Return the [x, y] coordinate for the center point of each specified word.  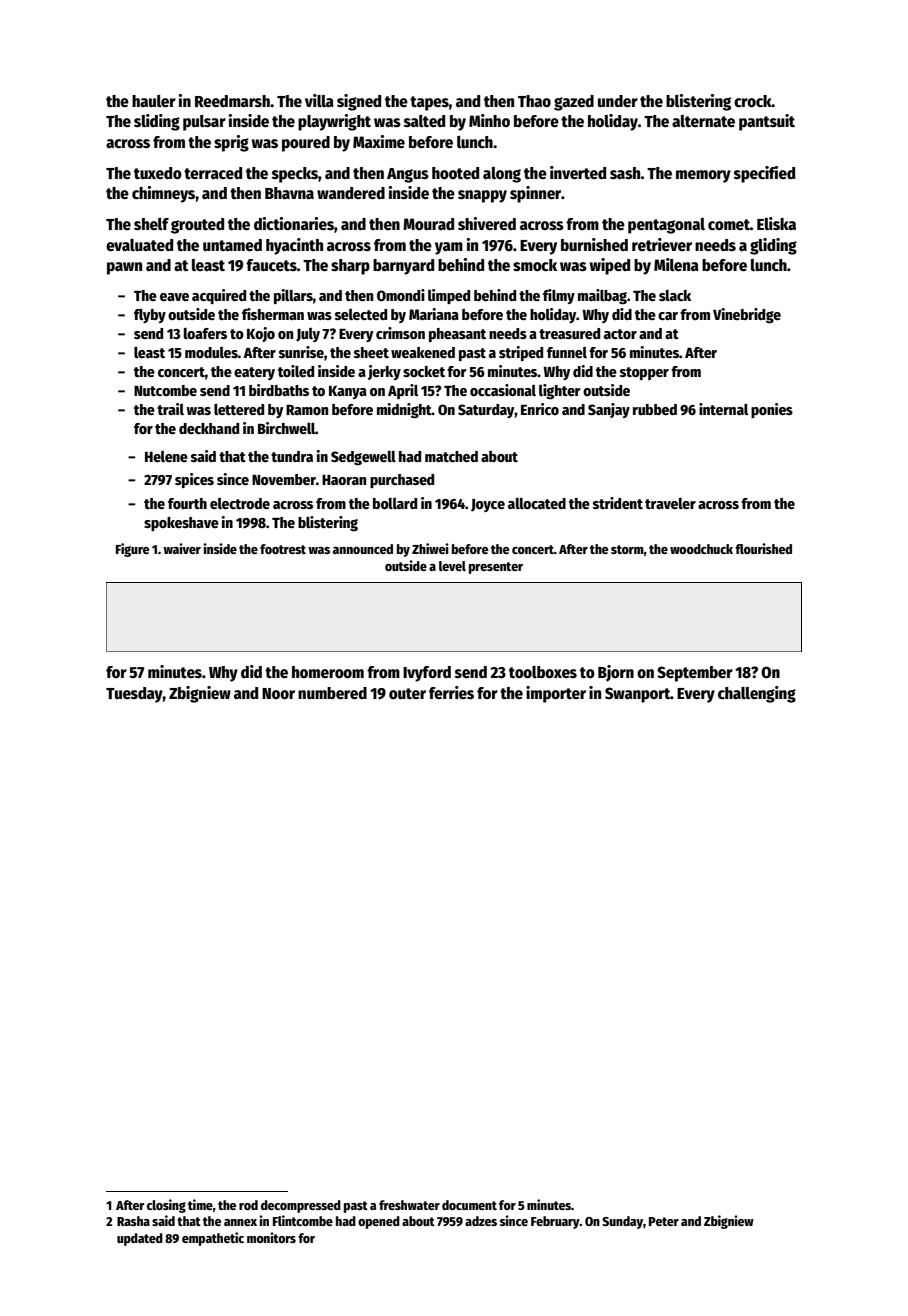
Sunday [622, 1222]
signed [359, 102]
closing [166, 1206]
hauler [154, 101]
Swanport [638, 695]
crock [753, 101]
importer [556, 694]
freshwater [409, 1205]
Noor [278, 693]
